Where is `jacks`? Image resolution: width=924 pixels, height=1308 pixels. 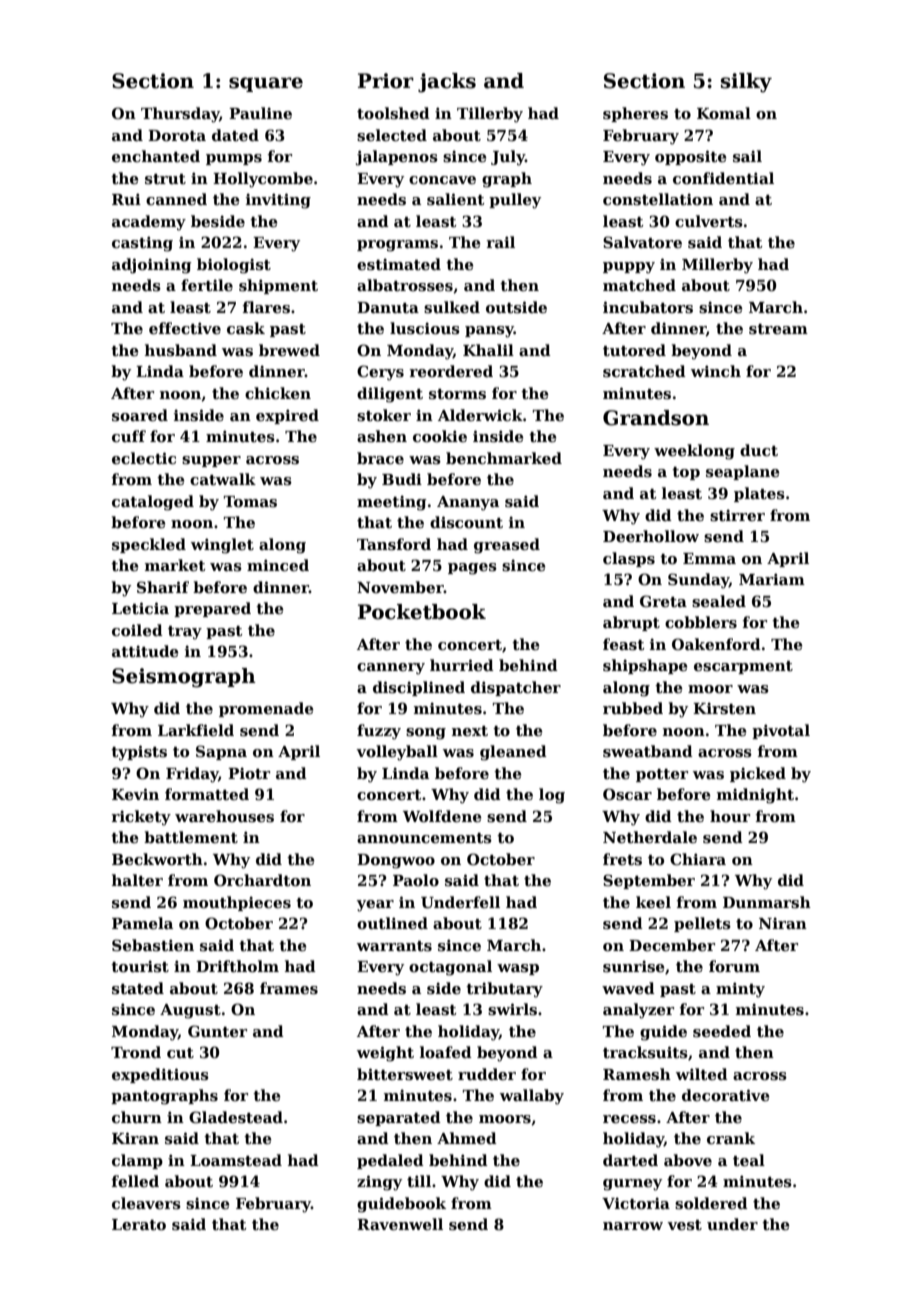 jacks is located at coordinates (447, 83).
